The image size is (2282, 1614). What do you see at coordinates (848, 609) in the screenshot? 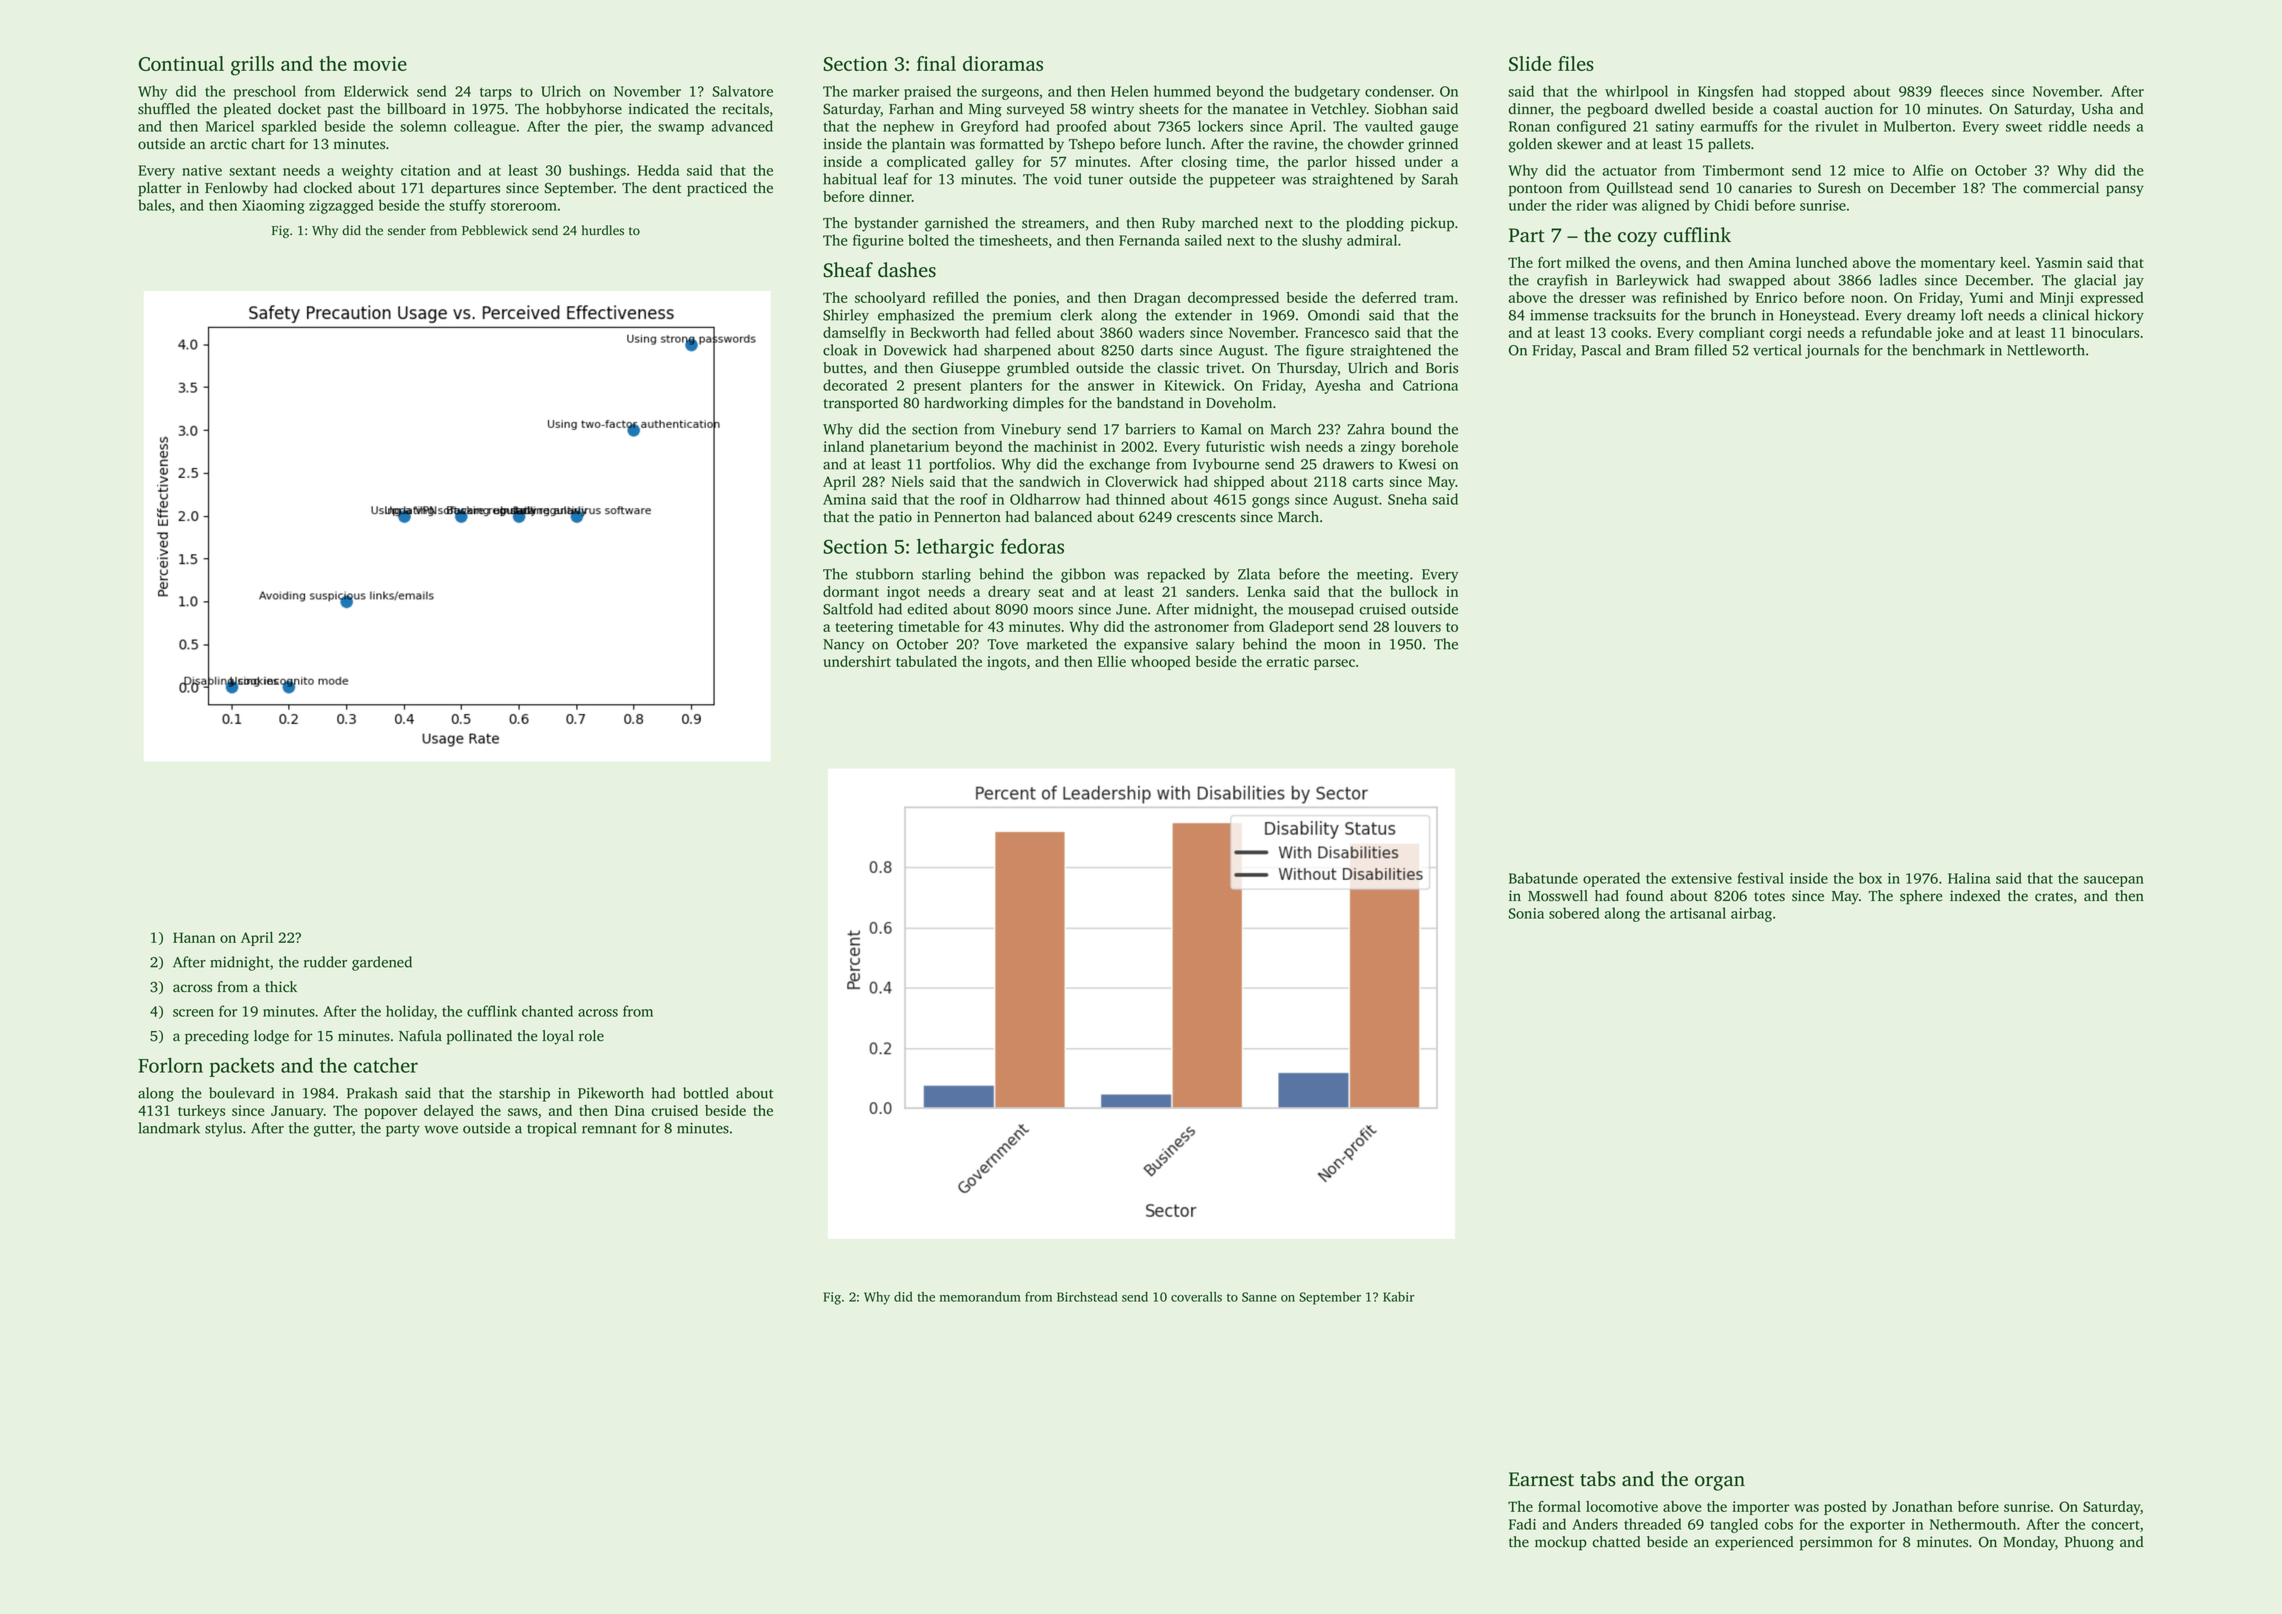
I see `Saltfold` at bounding box center [848, 609].
